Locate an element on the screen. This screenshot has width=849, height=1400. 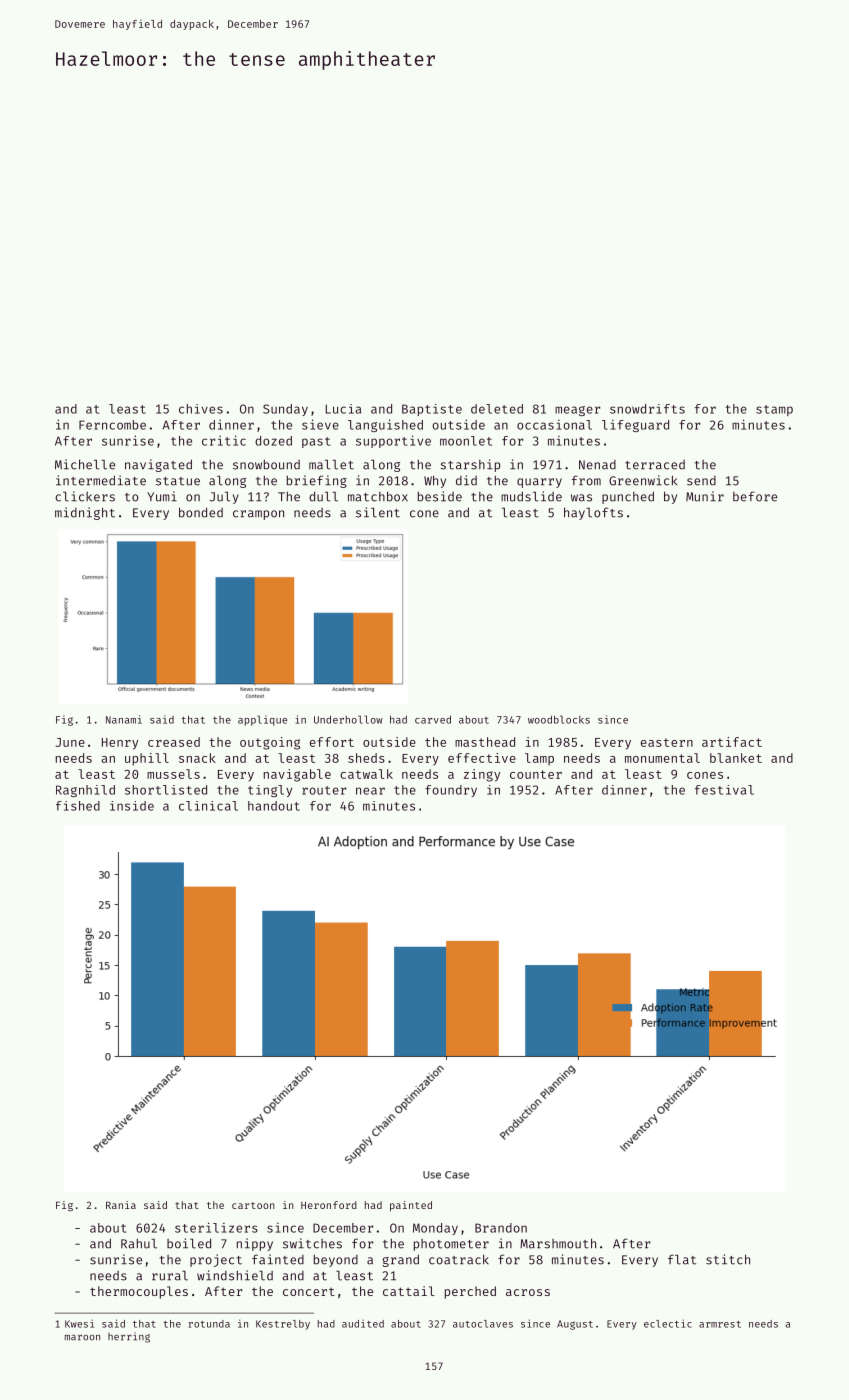
Underhollow is located at coordinates (348, 719).
